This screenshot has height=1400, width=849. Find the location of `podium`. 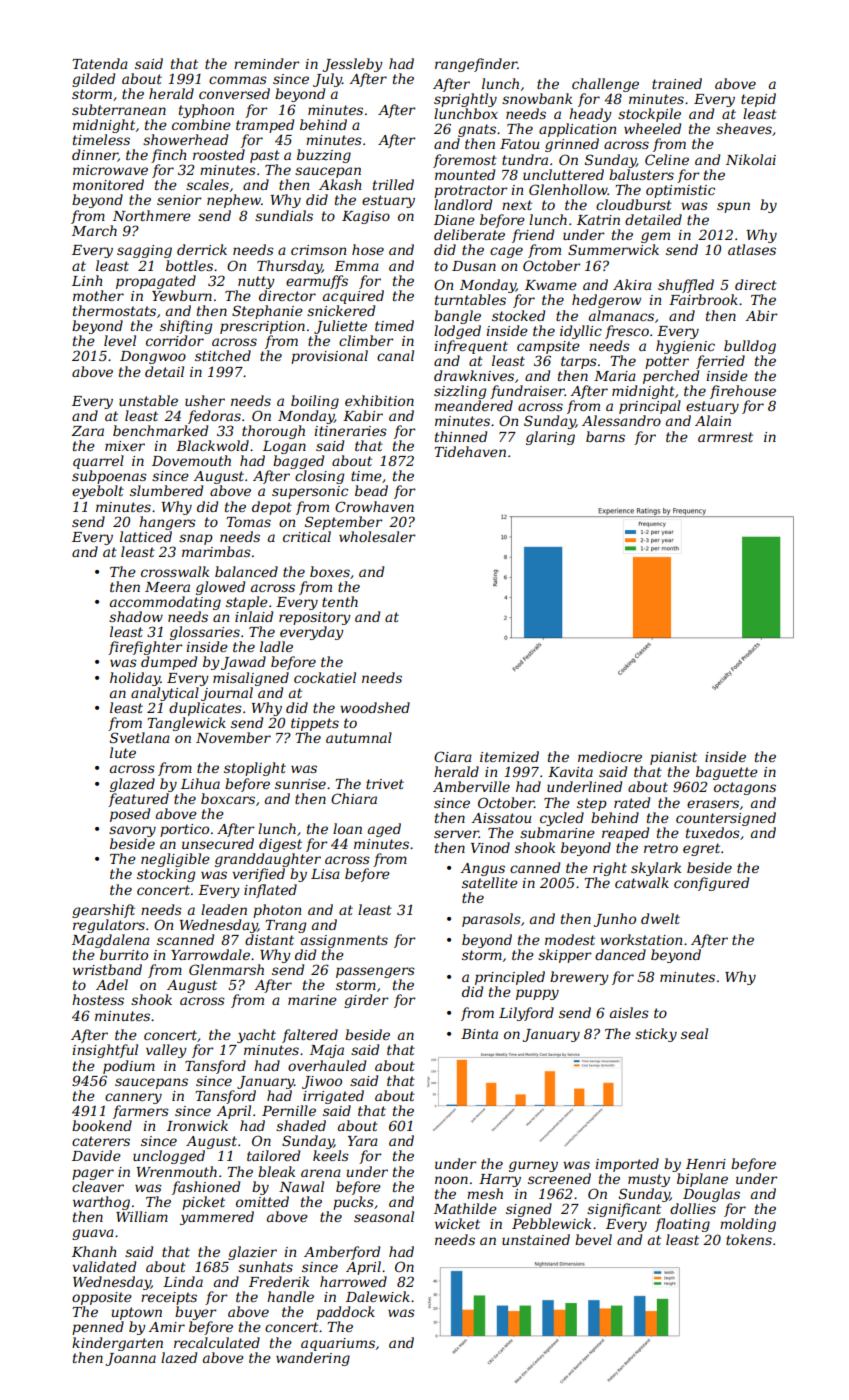

podium is located at coordinates (129, 1067).
